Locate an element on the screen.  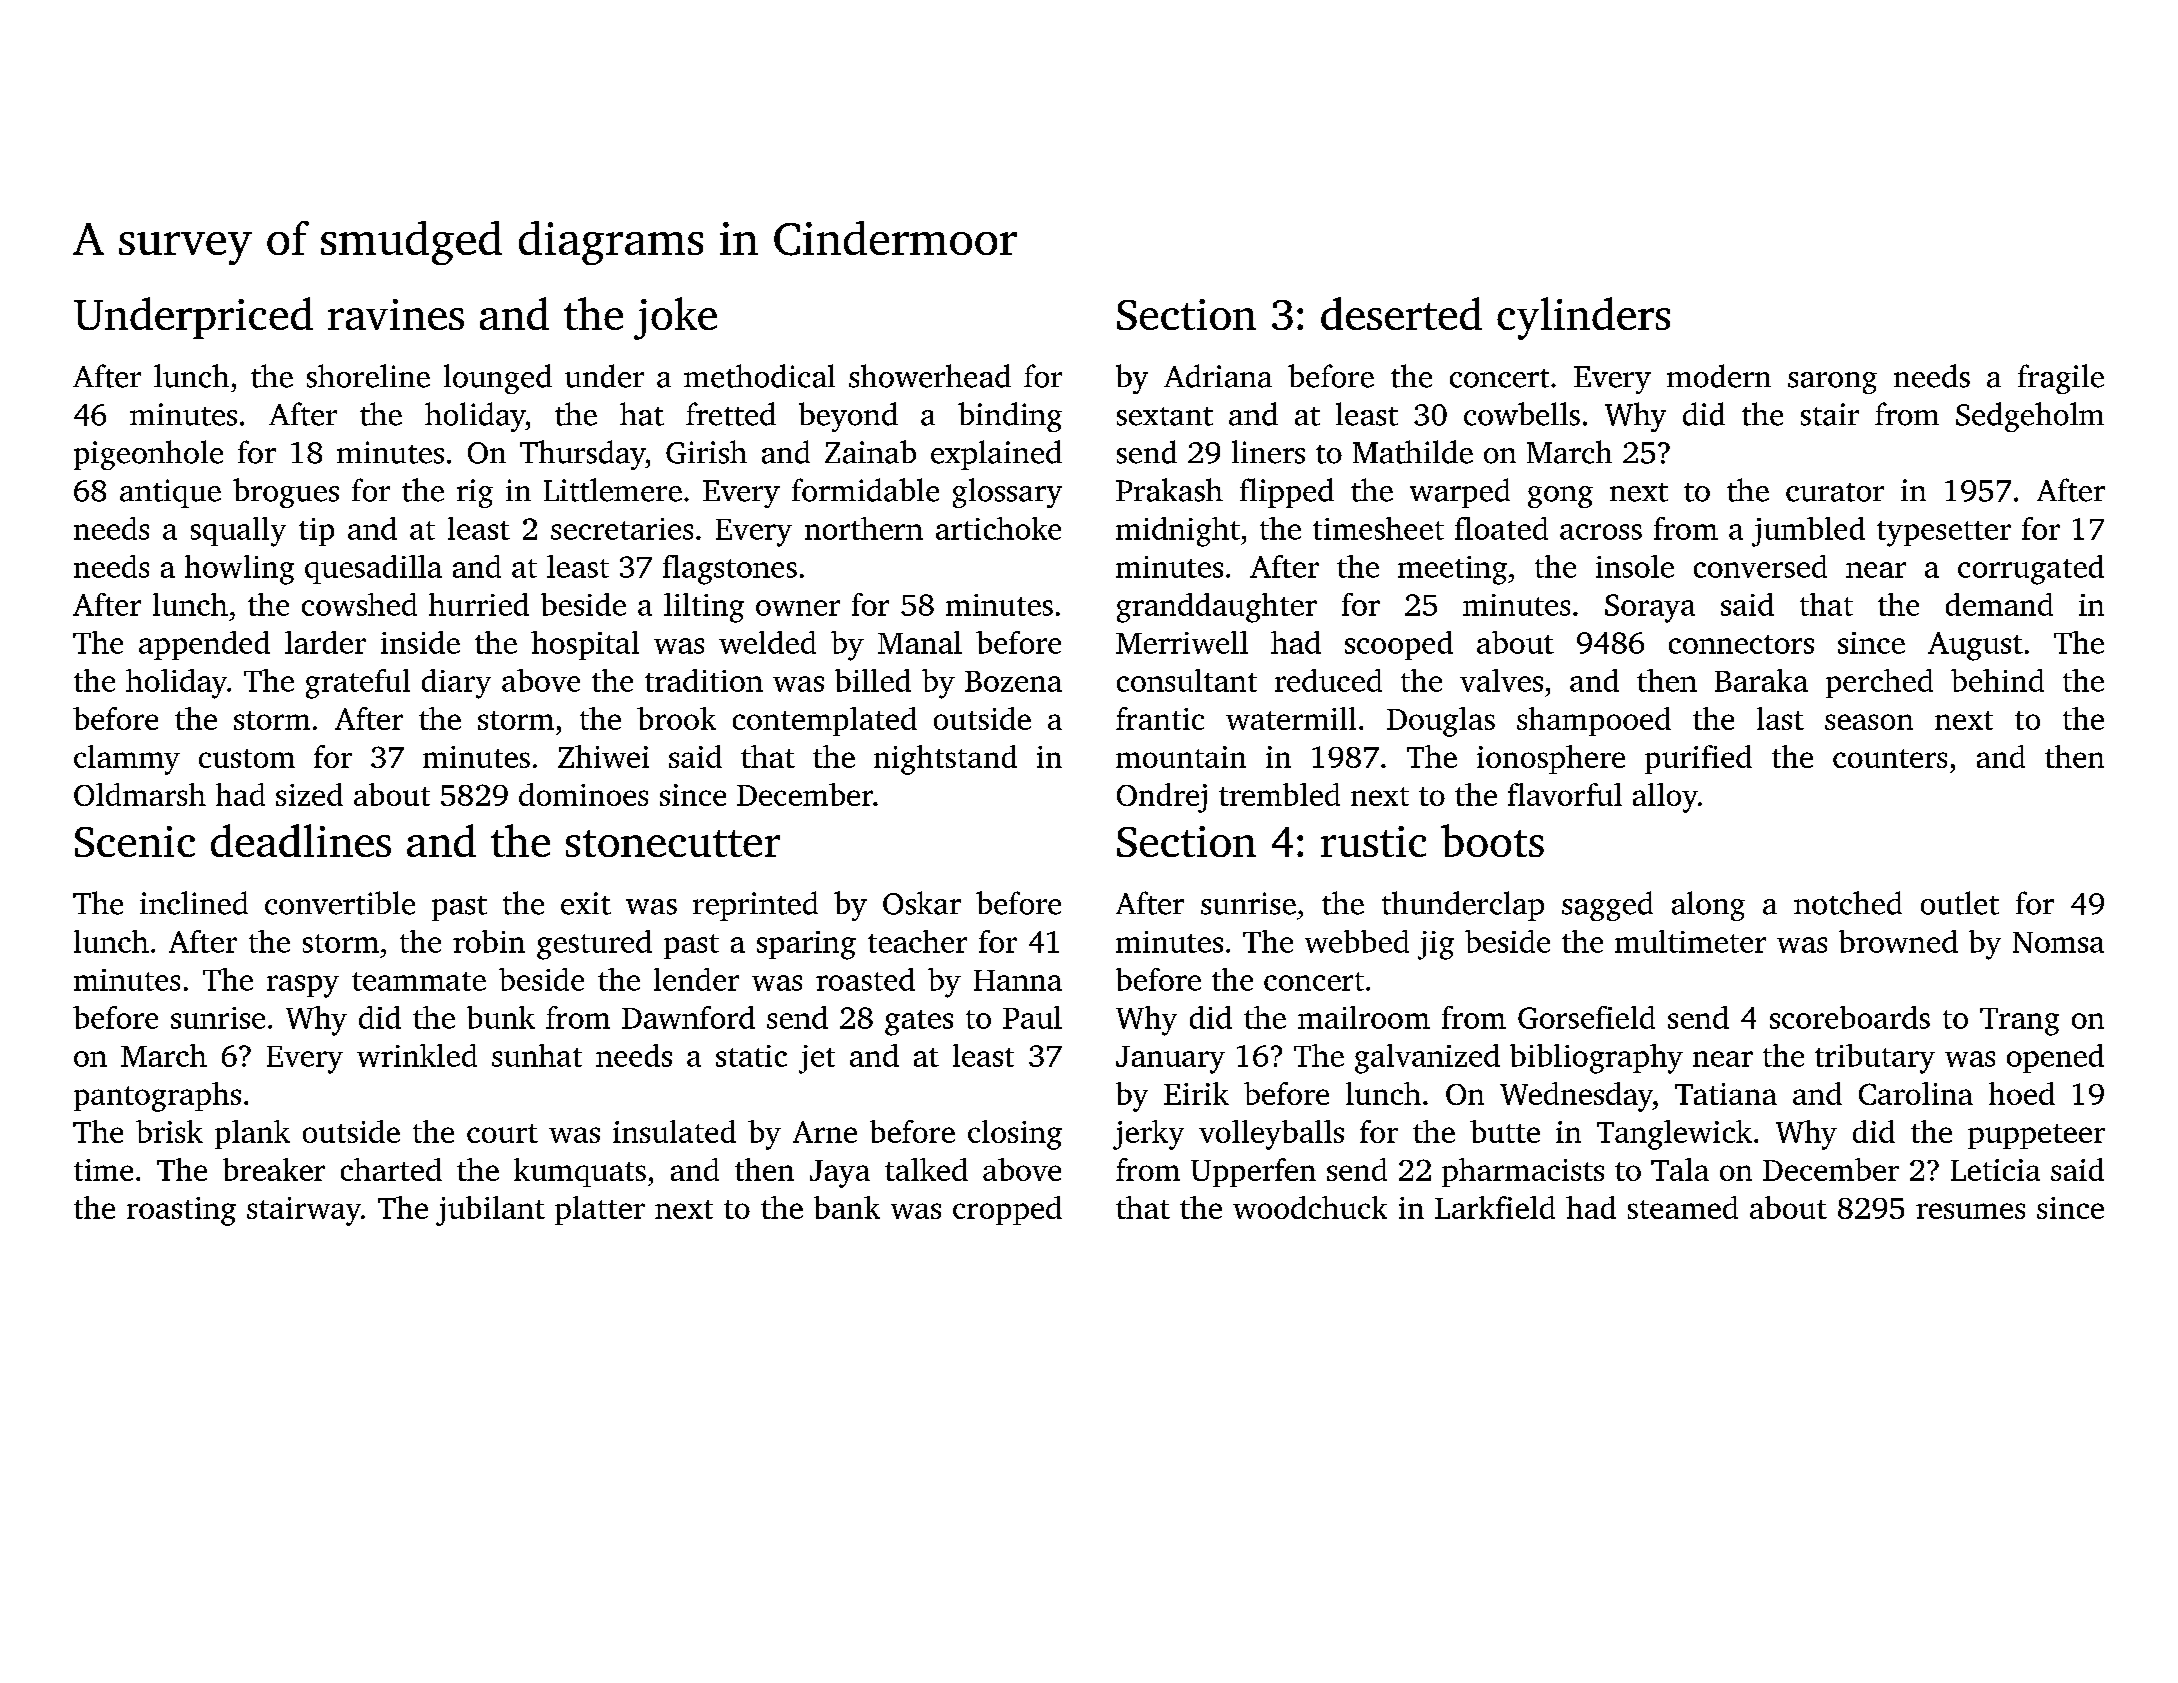
cylinders is located at coordinates (1583, 318).
